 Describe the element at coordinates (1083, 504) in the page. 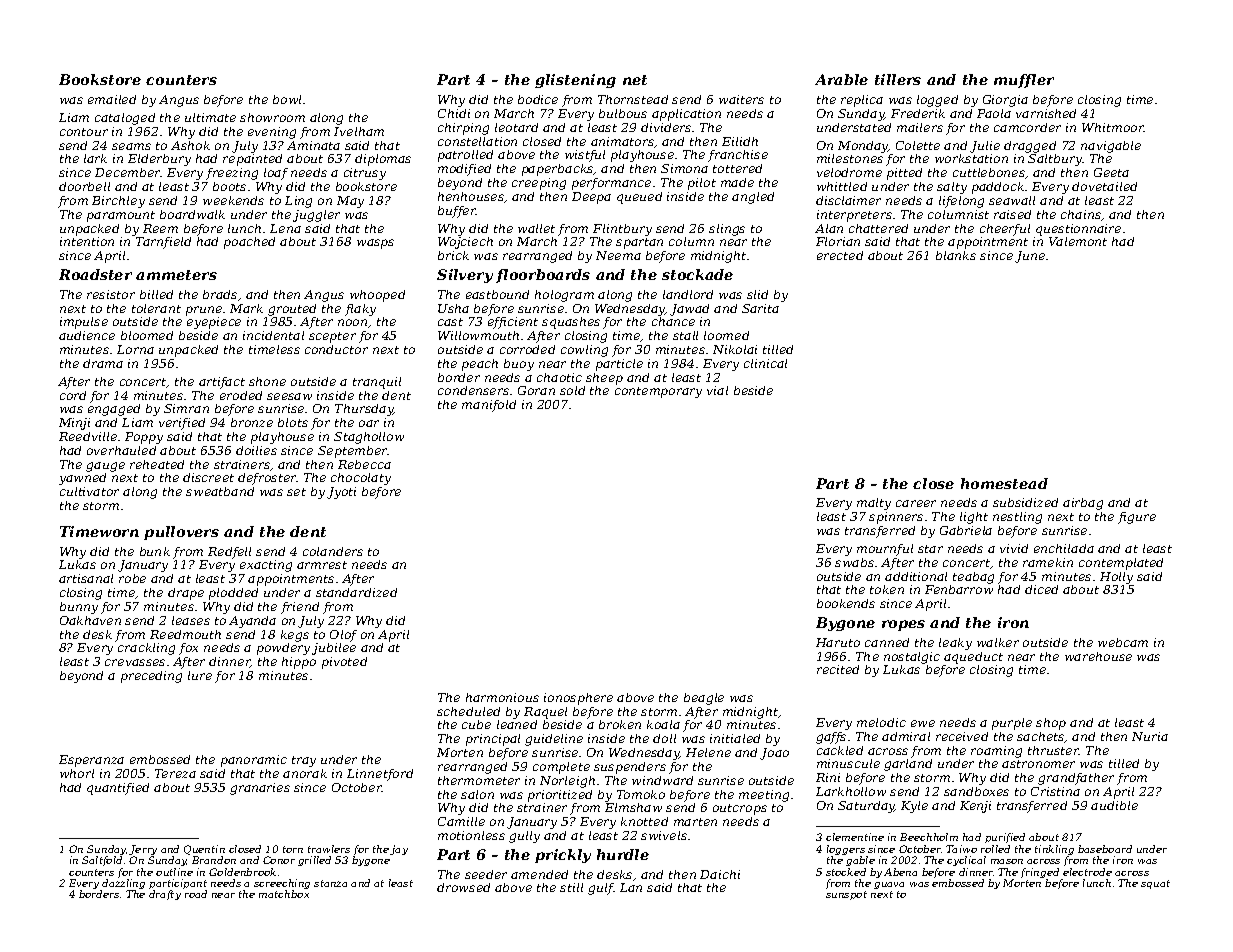

I see `airbag` at that location.
